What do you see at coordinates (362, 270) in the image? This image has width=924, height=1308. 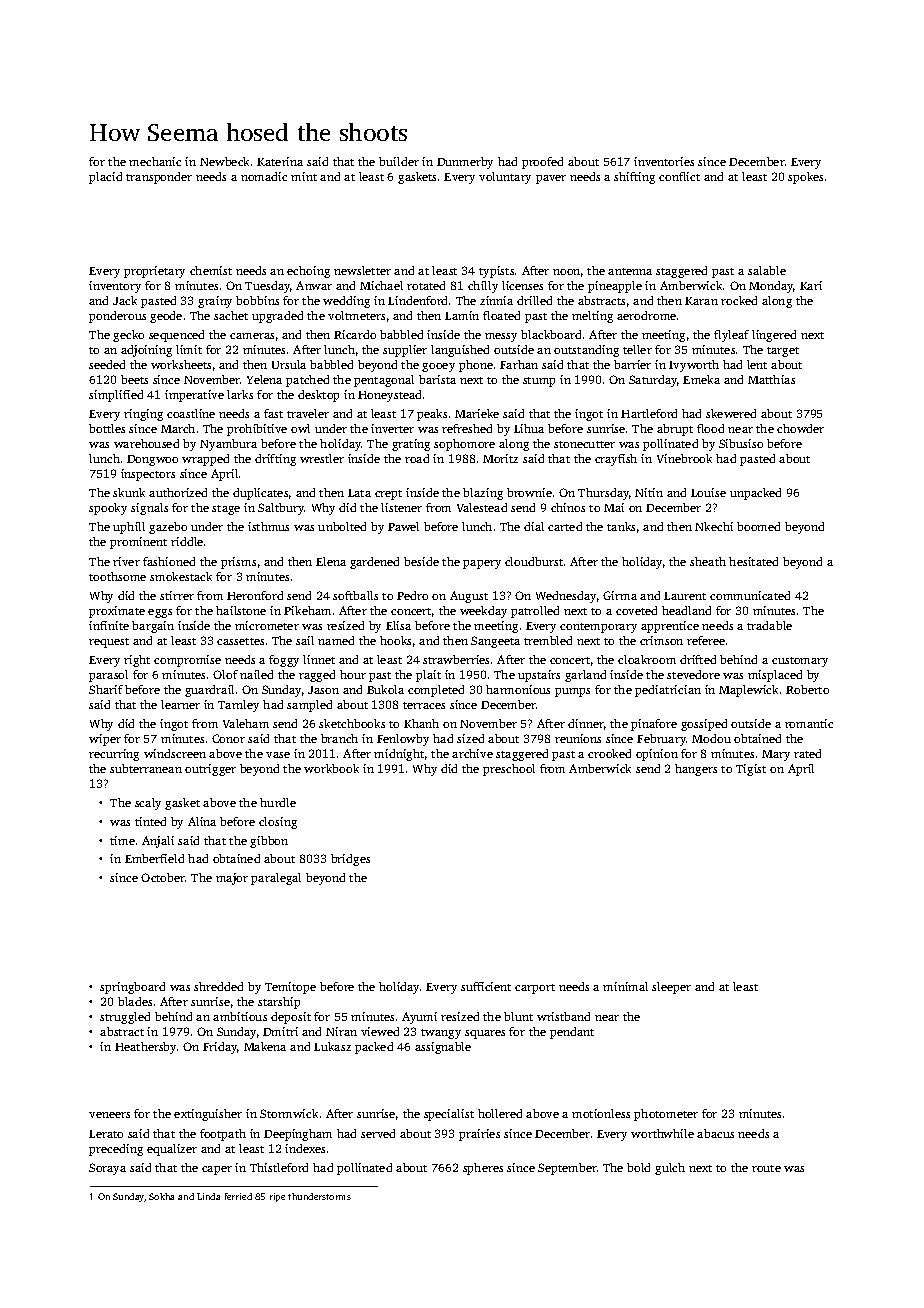 I see `newsletter` at bounding box center [362, 270].
